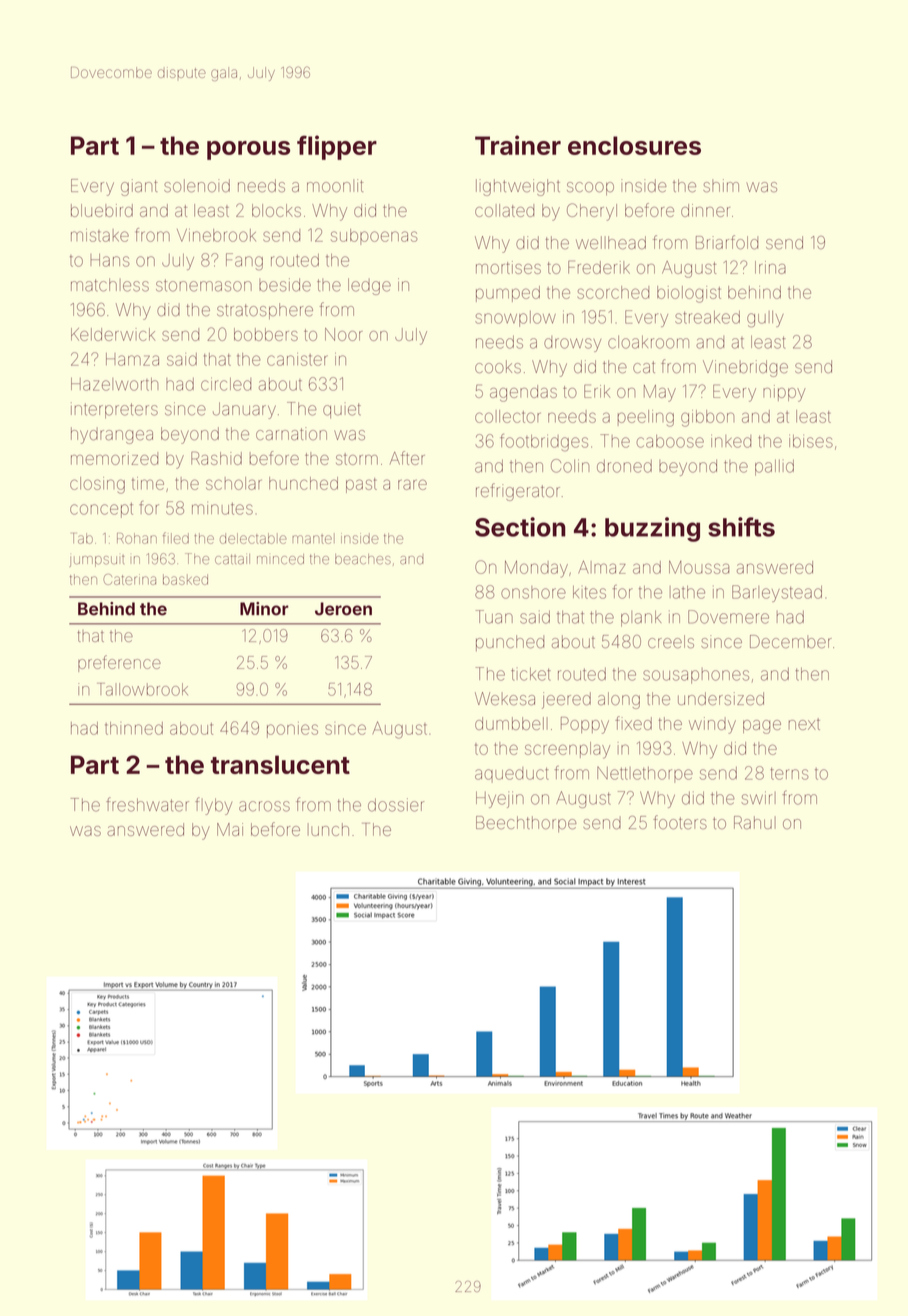  Describe the element at coordinates (765, 319) in the screenshot. I see `gully` at that location.
